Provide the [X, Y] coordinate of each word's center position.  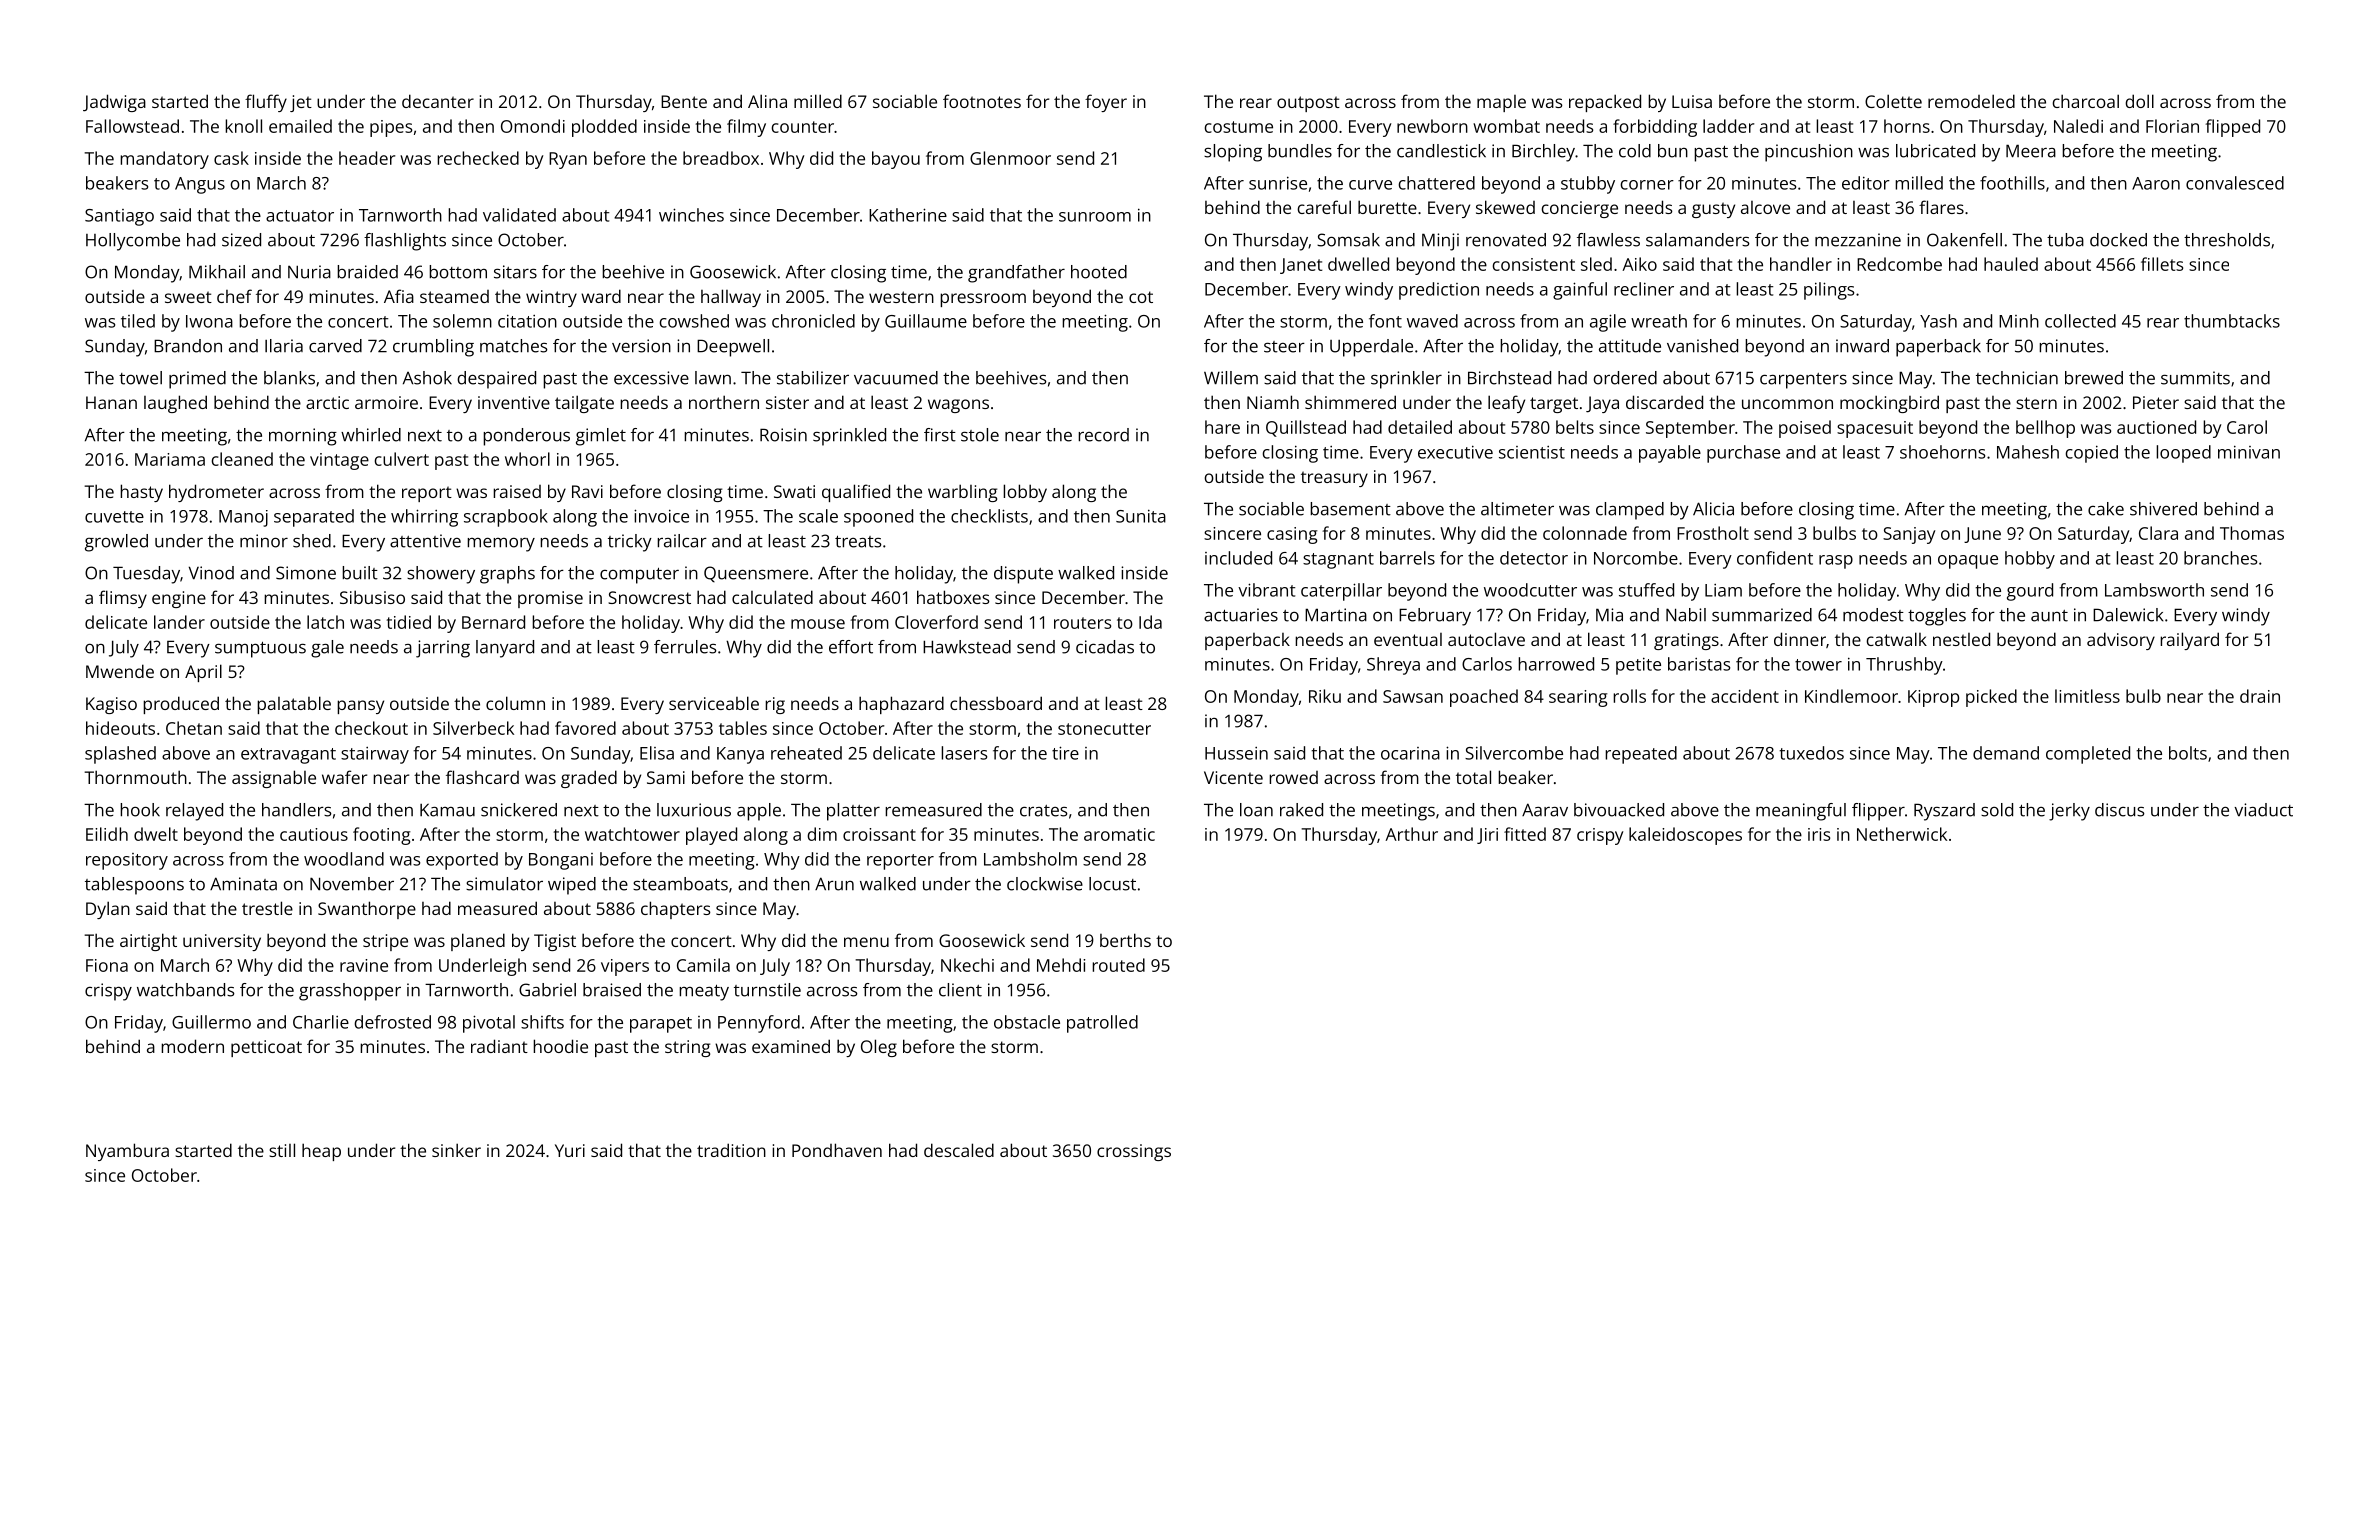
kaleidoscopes [1685, 836]
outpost [1308, 104]
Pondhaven [837, 1150]
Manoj [243, 518]
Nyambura [127, 1152]
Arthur [1411, 834]
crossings [1134, 1152]
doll [2139, 101]
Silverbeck [473, 728]
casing [1292, 535]
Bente [684, 101]
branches [2220, 558]
